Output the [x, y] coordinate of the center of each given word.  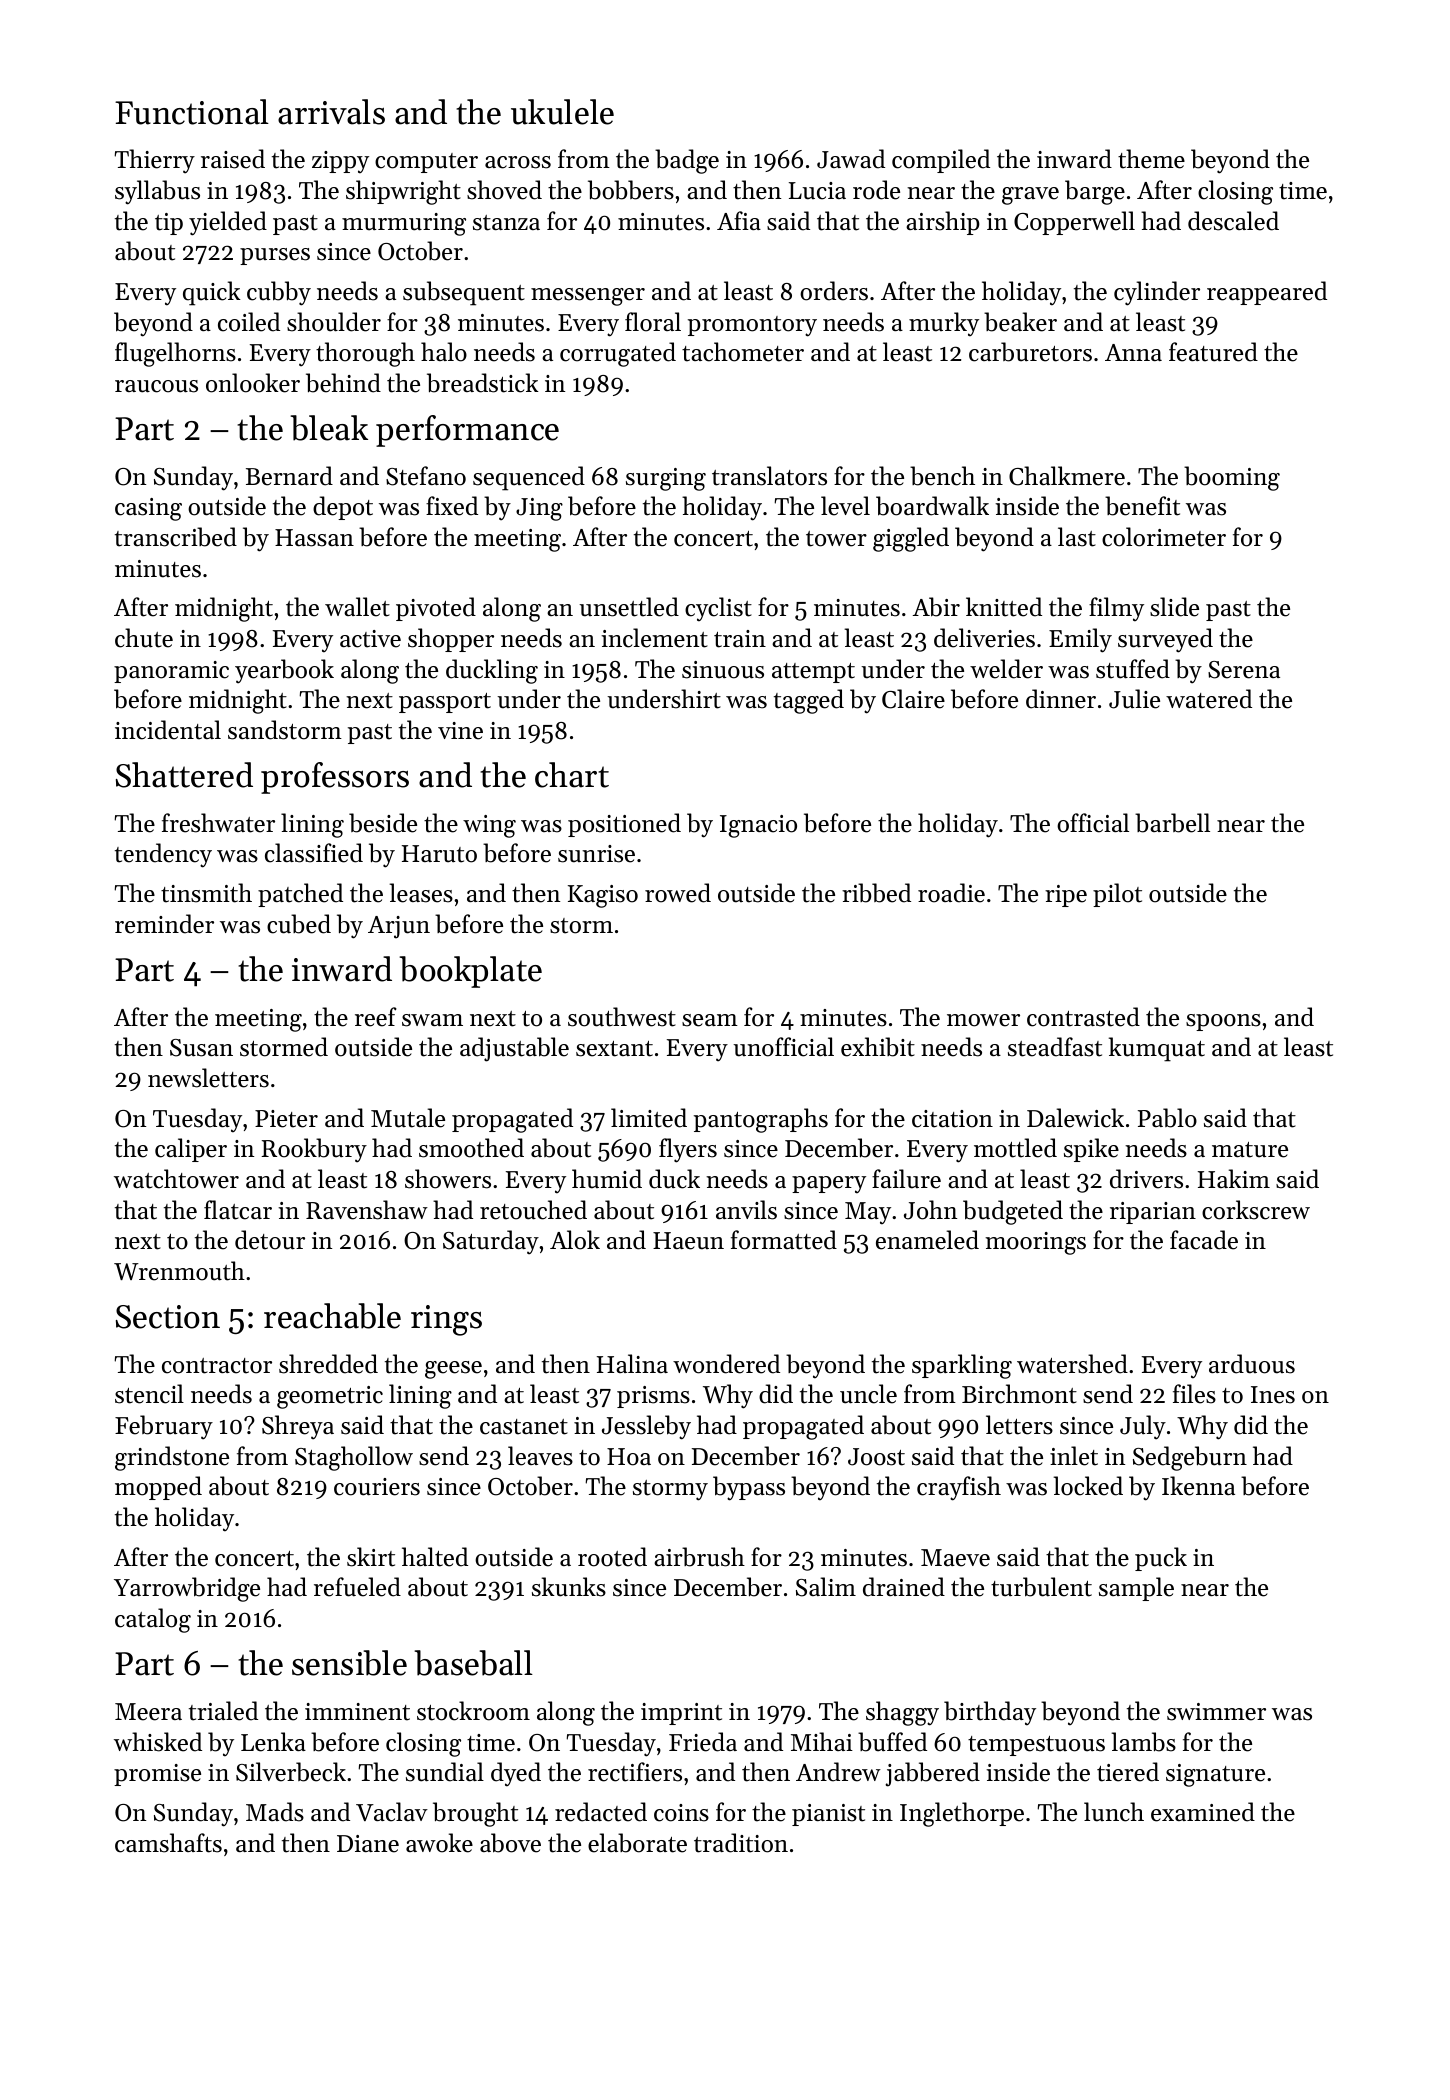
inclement [654, 638]
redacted [601, 1812]
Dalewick [1075, 1118]
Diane [368, 1844]
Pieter [286, 1119]
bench [942, 476]
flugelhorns [175, 354]
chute [144, 638]
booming [1232, 478]
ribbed [876, 893]
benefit [1142, 506]
